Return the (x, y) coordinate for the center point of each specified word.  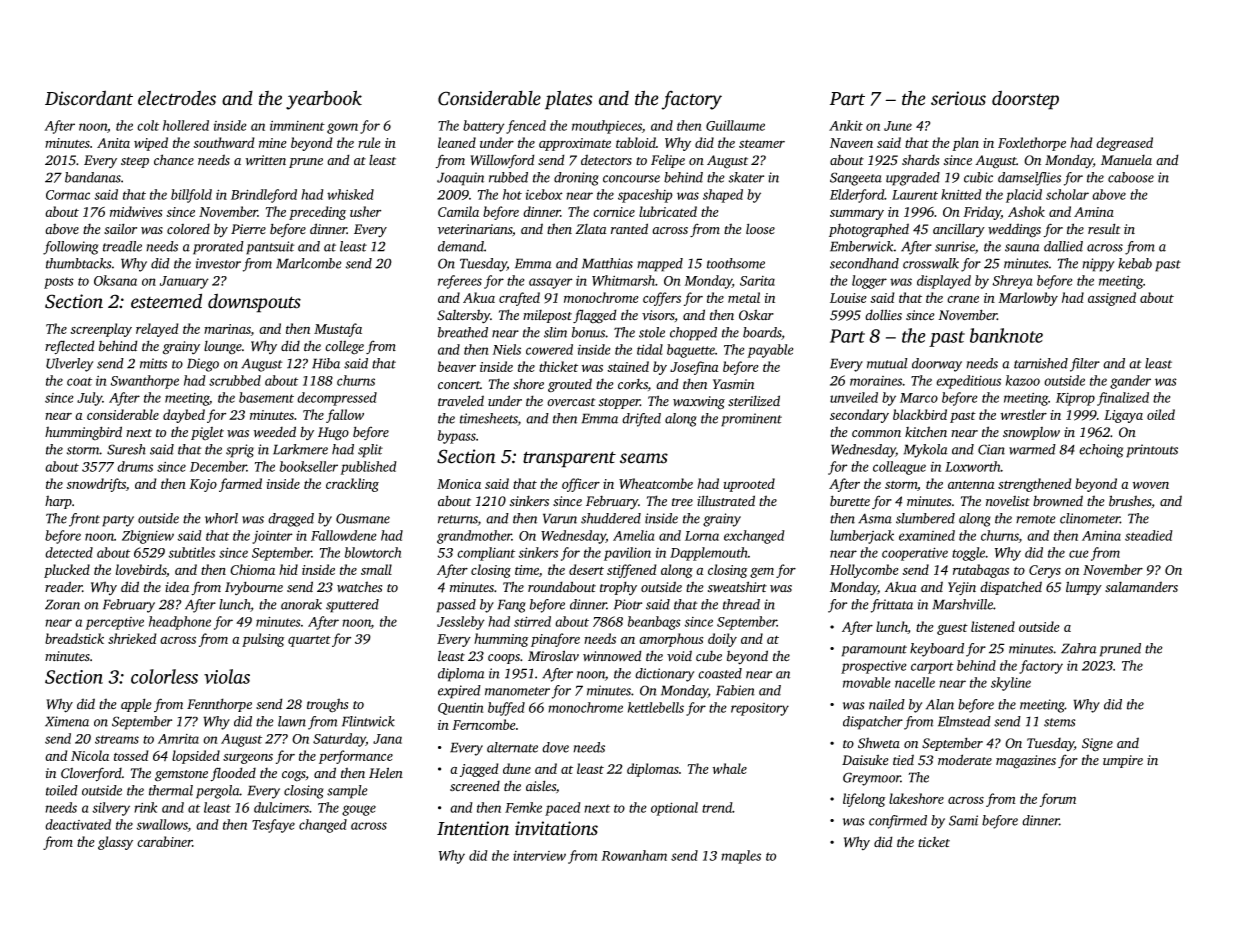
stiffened (632, 571)
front (84, 520)
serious (958, 98)
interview (539, 856)
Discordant (89, 98)
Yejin (962, 589)
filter (1085, 365)
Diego (203, 365)
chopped (693, 334)
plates (568, 100)
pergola (218, 792)
